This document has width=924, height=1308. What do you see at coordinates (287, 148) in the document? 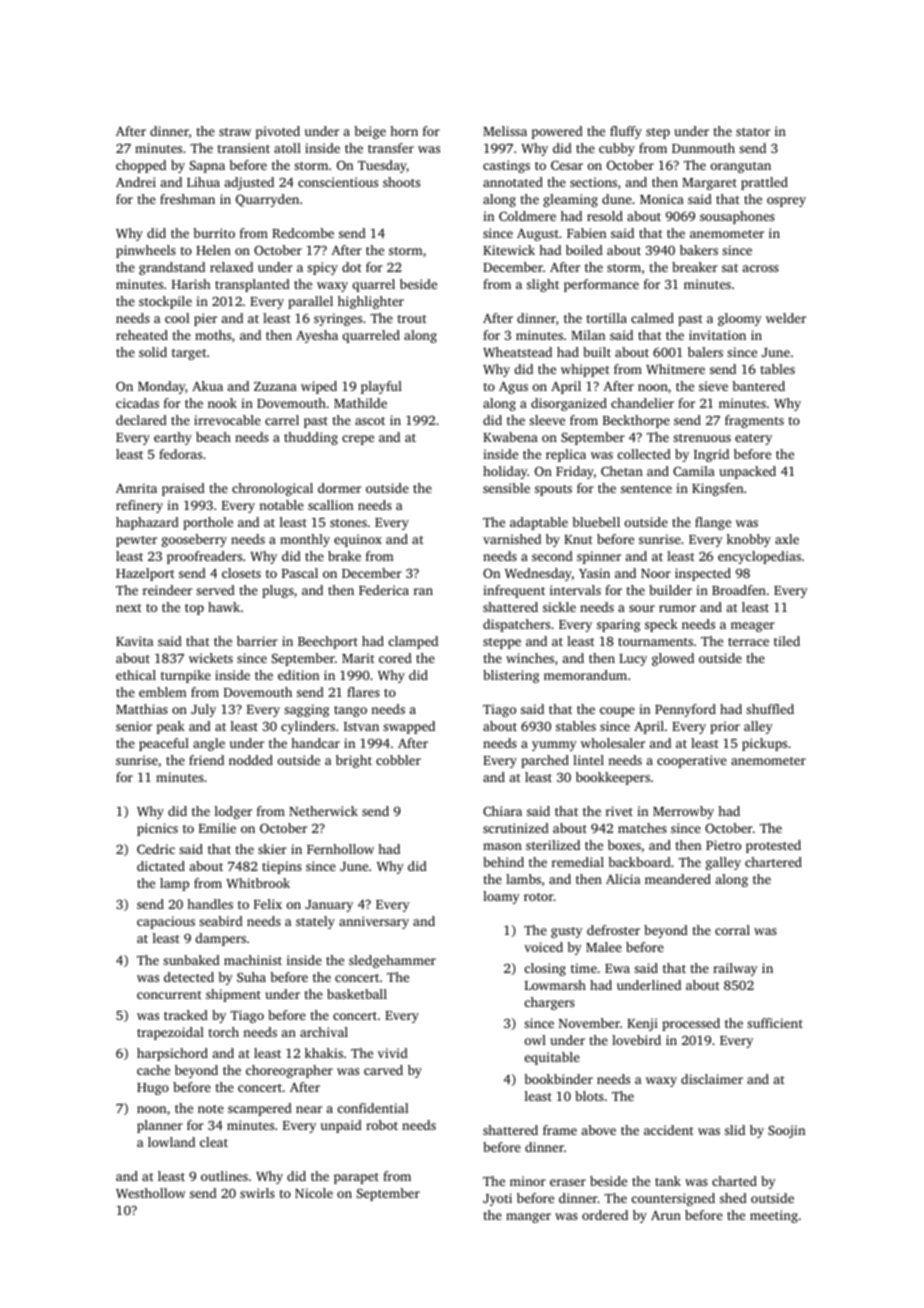
I see `atoll` at bounding box center [287, 148].
